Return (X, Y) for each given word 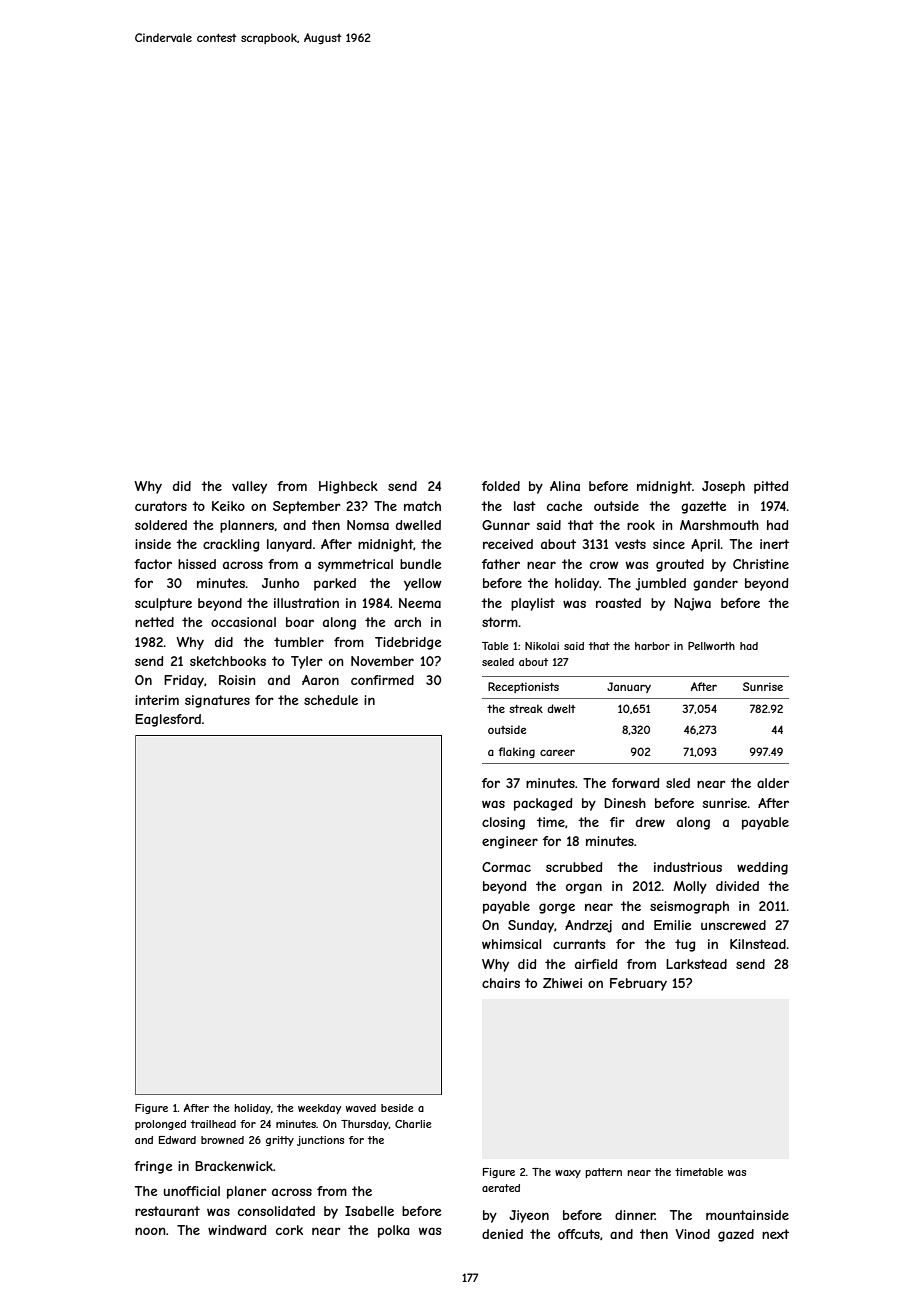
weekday (319, 1109)
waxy (568, 1174)
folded (501, 486)
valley (249, 487)
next (775, 1234)
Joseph (723, 487)
